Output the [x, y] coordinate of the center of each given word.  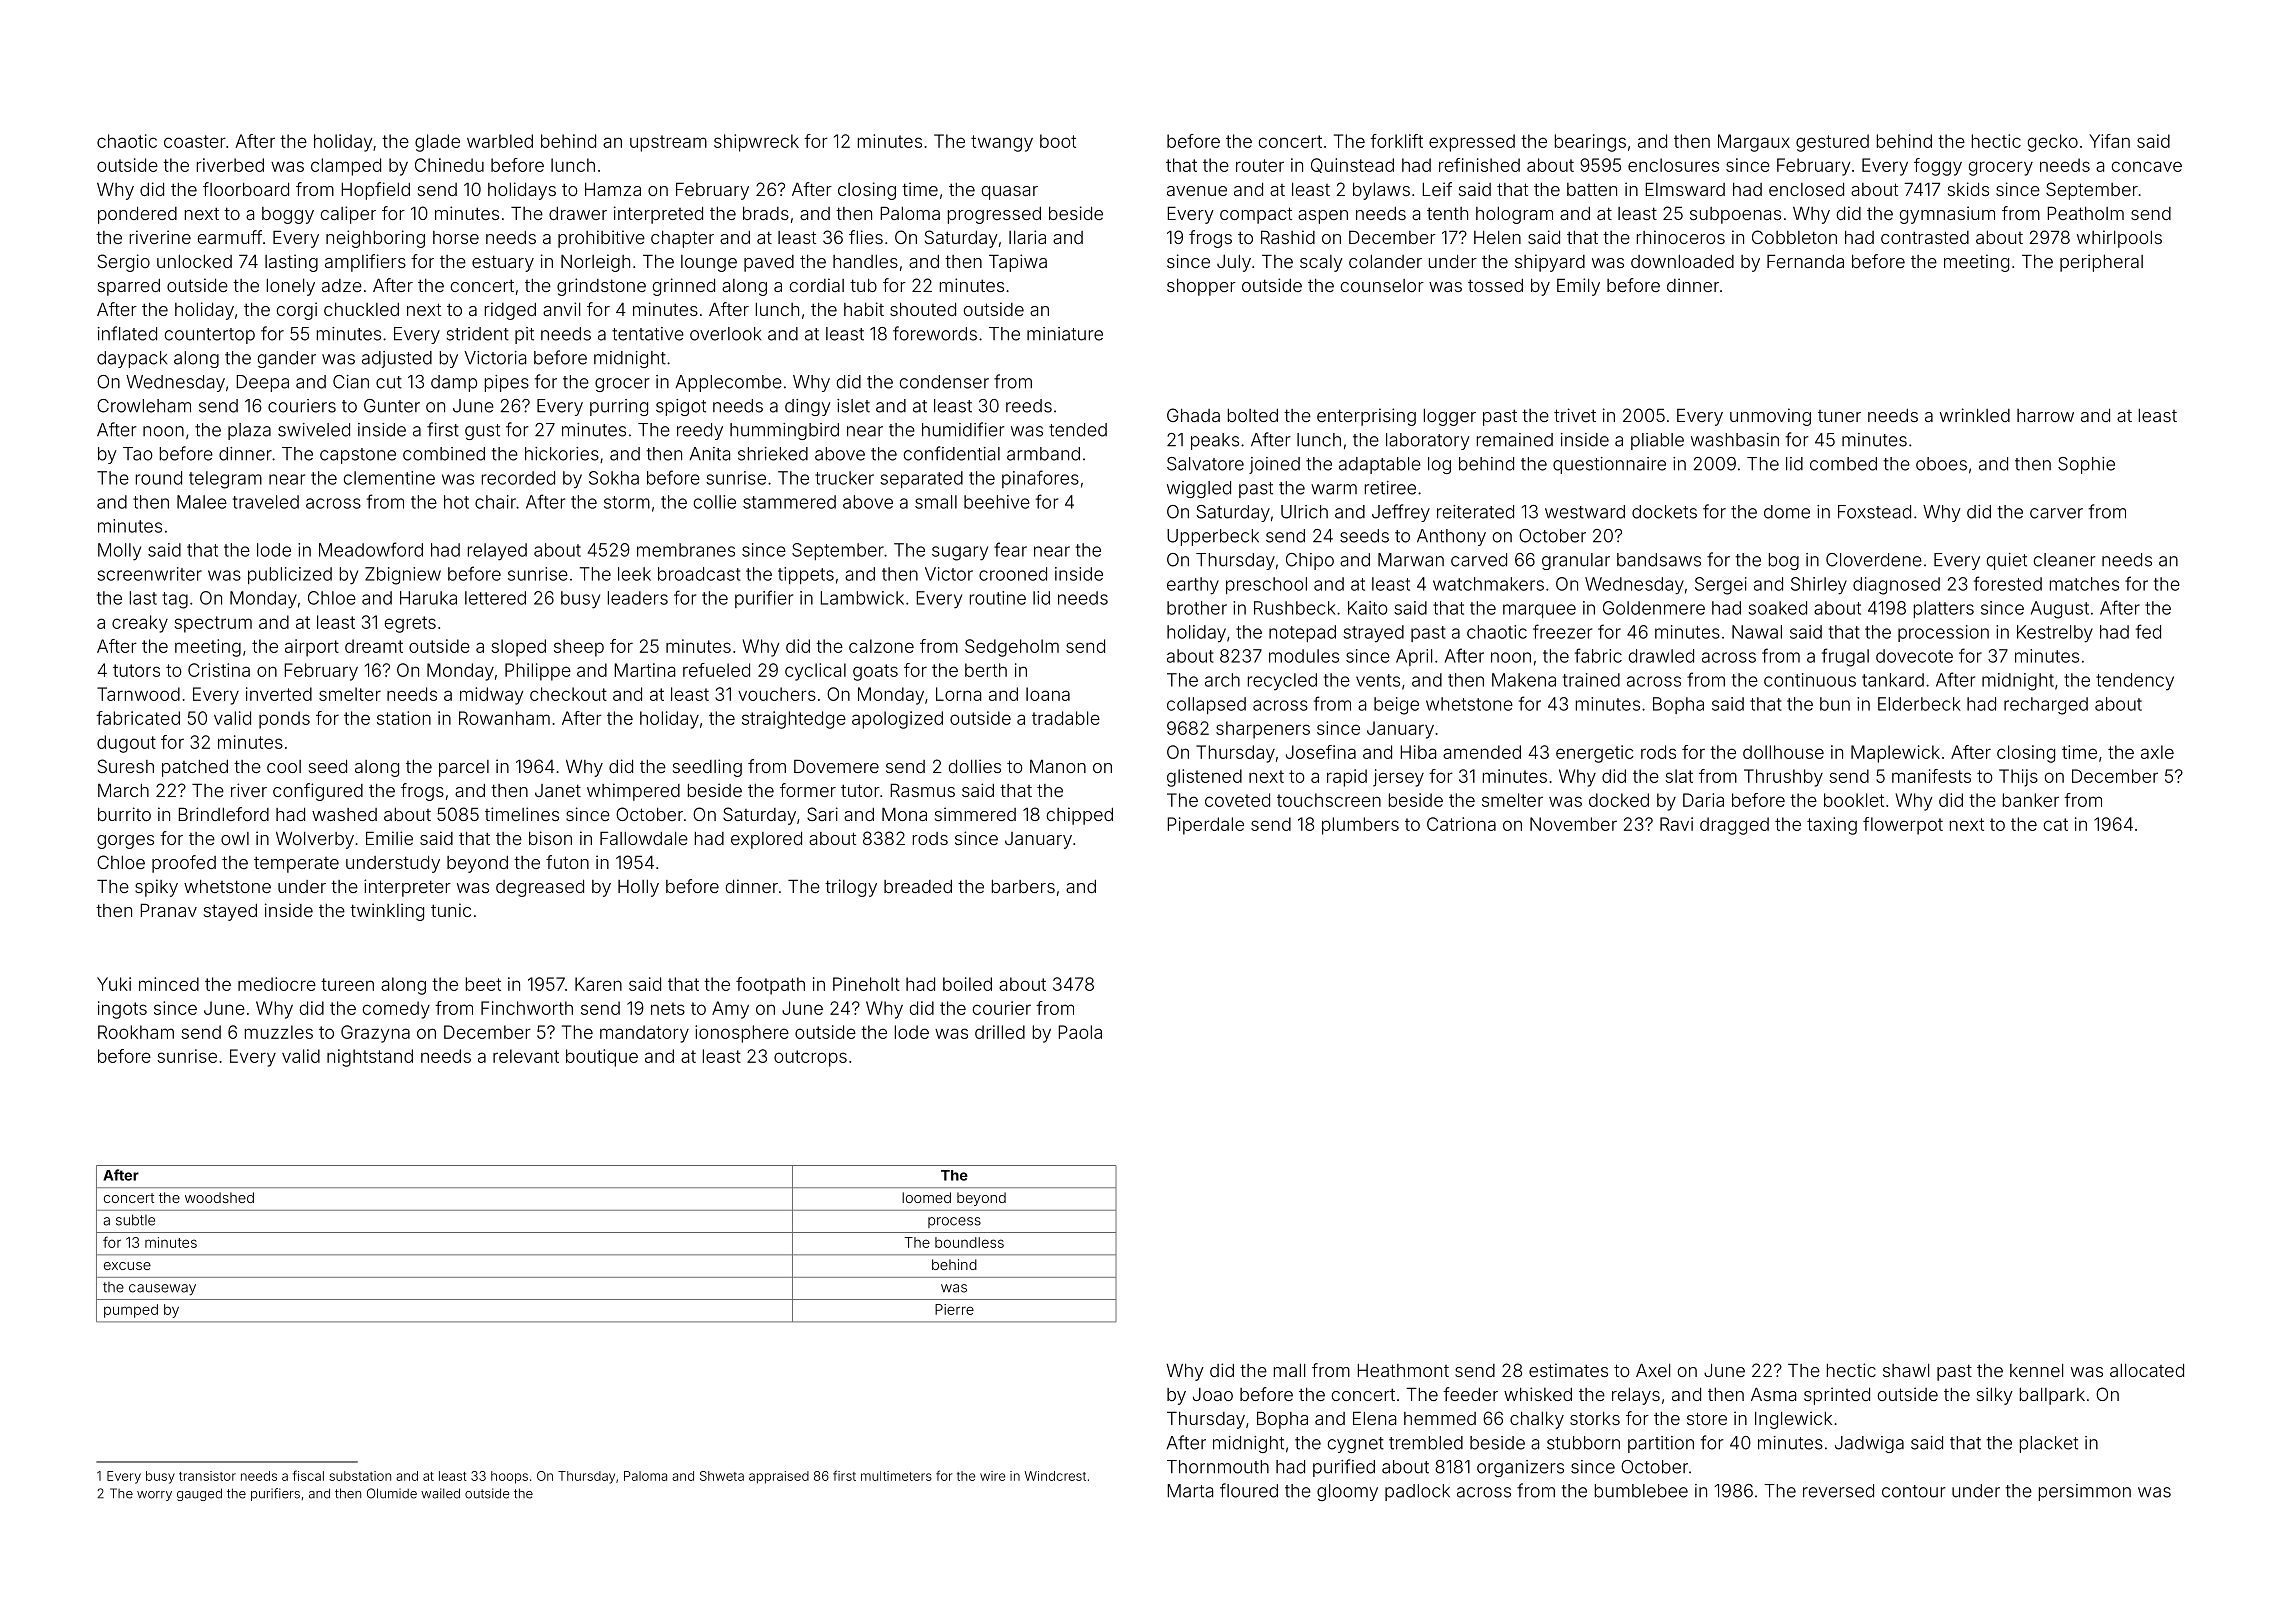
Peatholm [2085, 213]
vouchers [777, 694]
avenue [1197, 191]
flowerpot [1903, 826]
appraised [779, 1477]
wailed [440, 1493]
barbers [1023, 886]
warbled [500, 141]
